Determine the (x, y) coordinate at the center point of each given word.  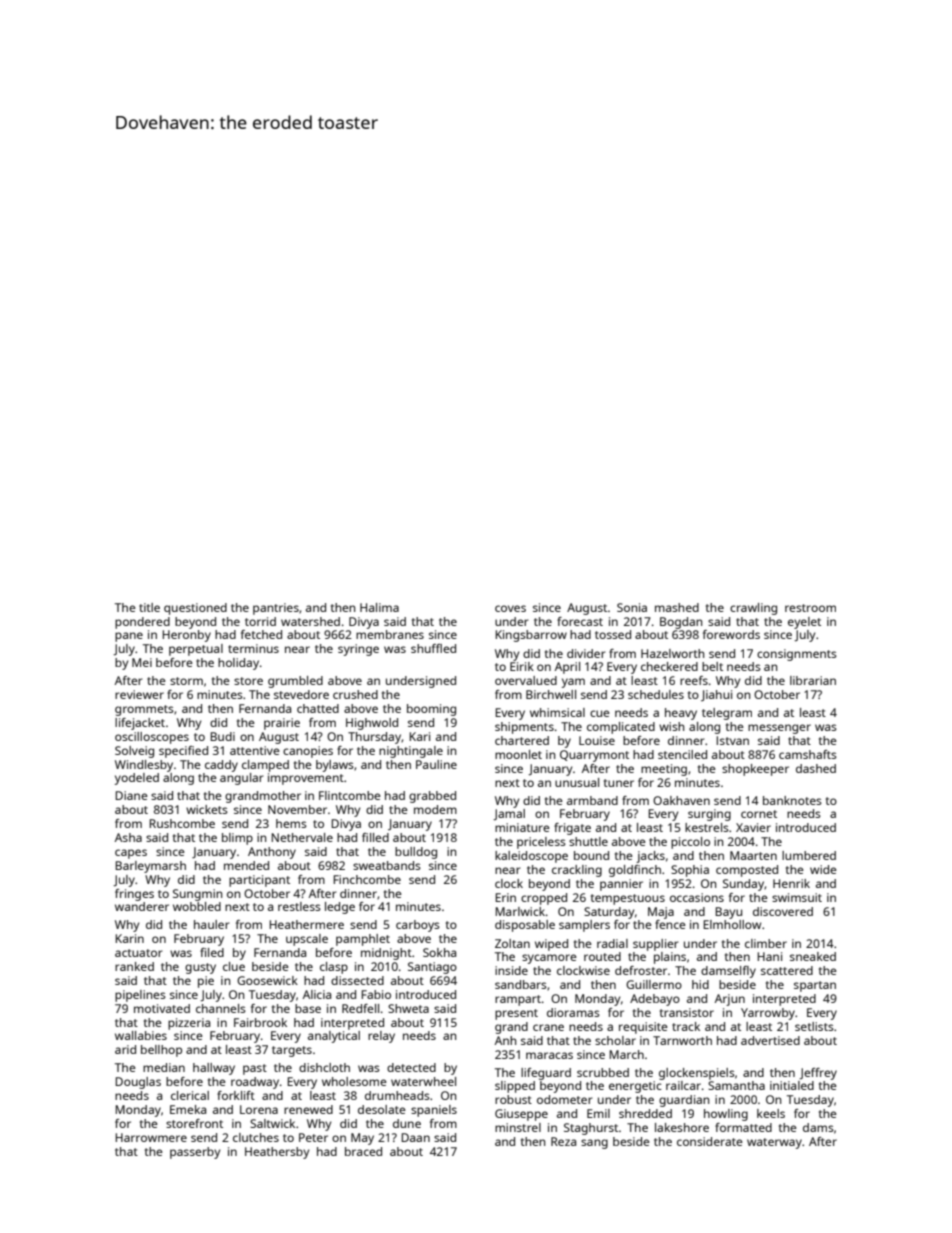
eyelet (804, 623)
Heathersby (277, 1153)
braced (363, 1151)
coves (510, 608)
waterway (774, 1143)
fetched (261, 634)
